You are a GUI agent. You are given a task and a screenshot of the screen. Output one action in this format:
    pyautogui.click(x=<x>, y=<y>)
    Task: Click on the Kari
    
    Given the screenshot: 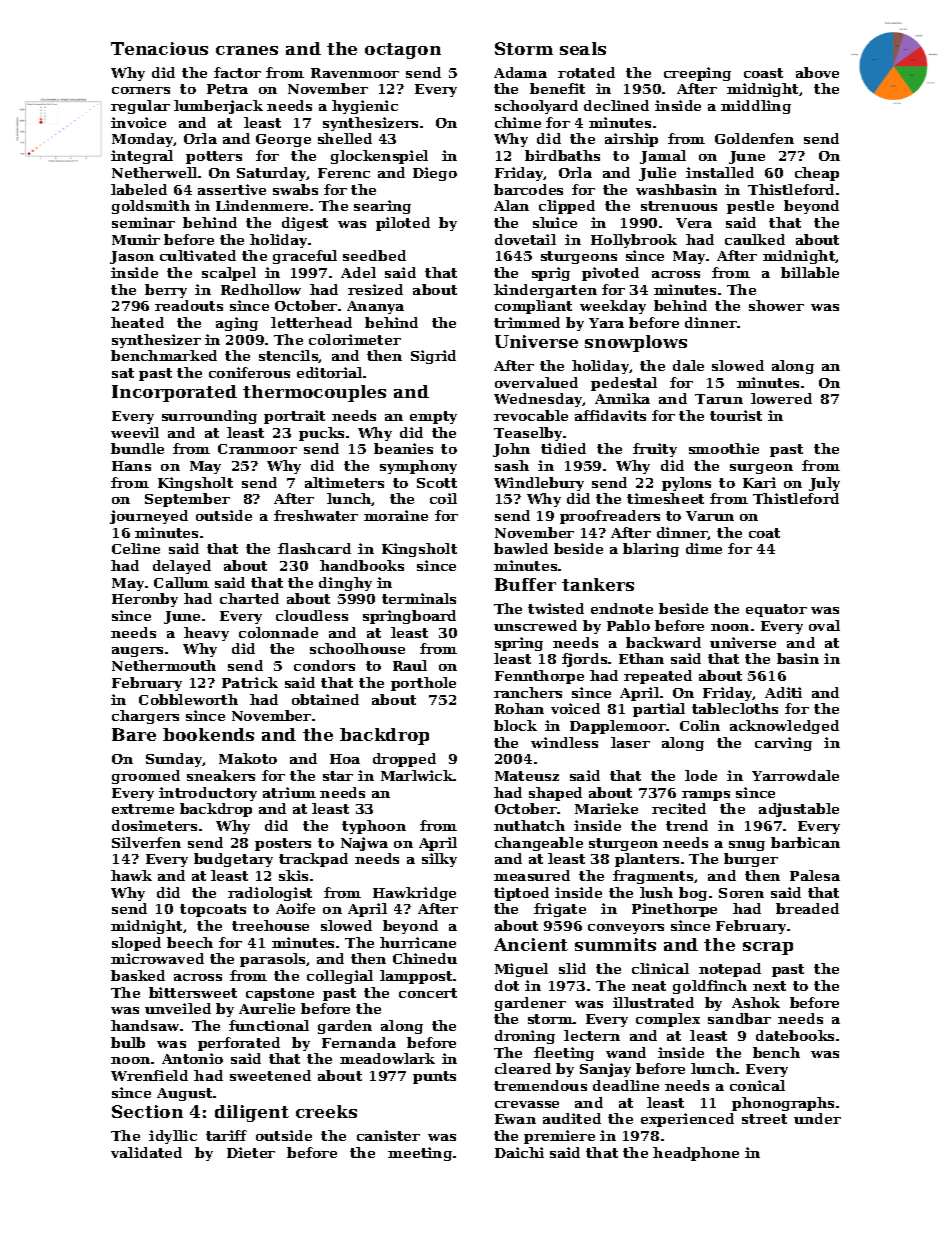 What is the action you would take?
    pyautogui.click(x=759, y=482)
